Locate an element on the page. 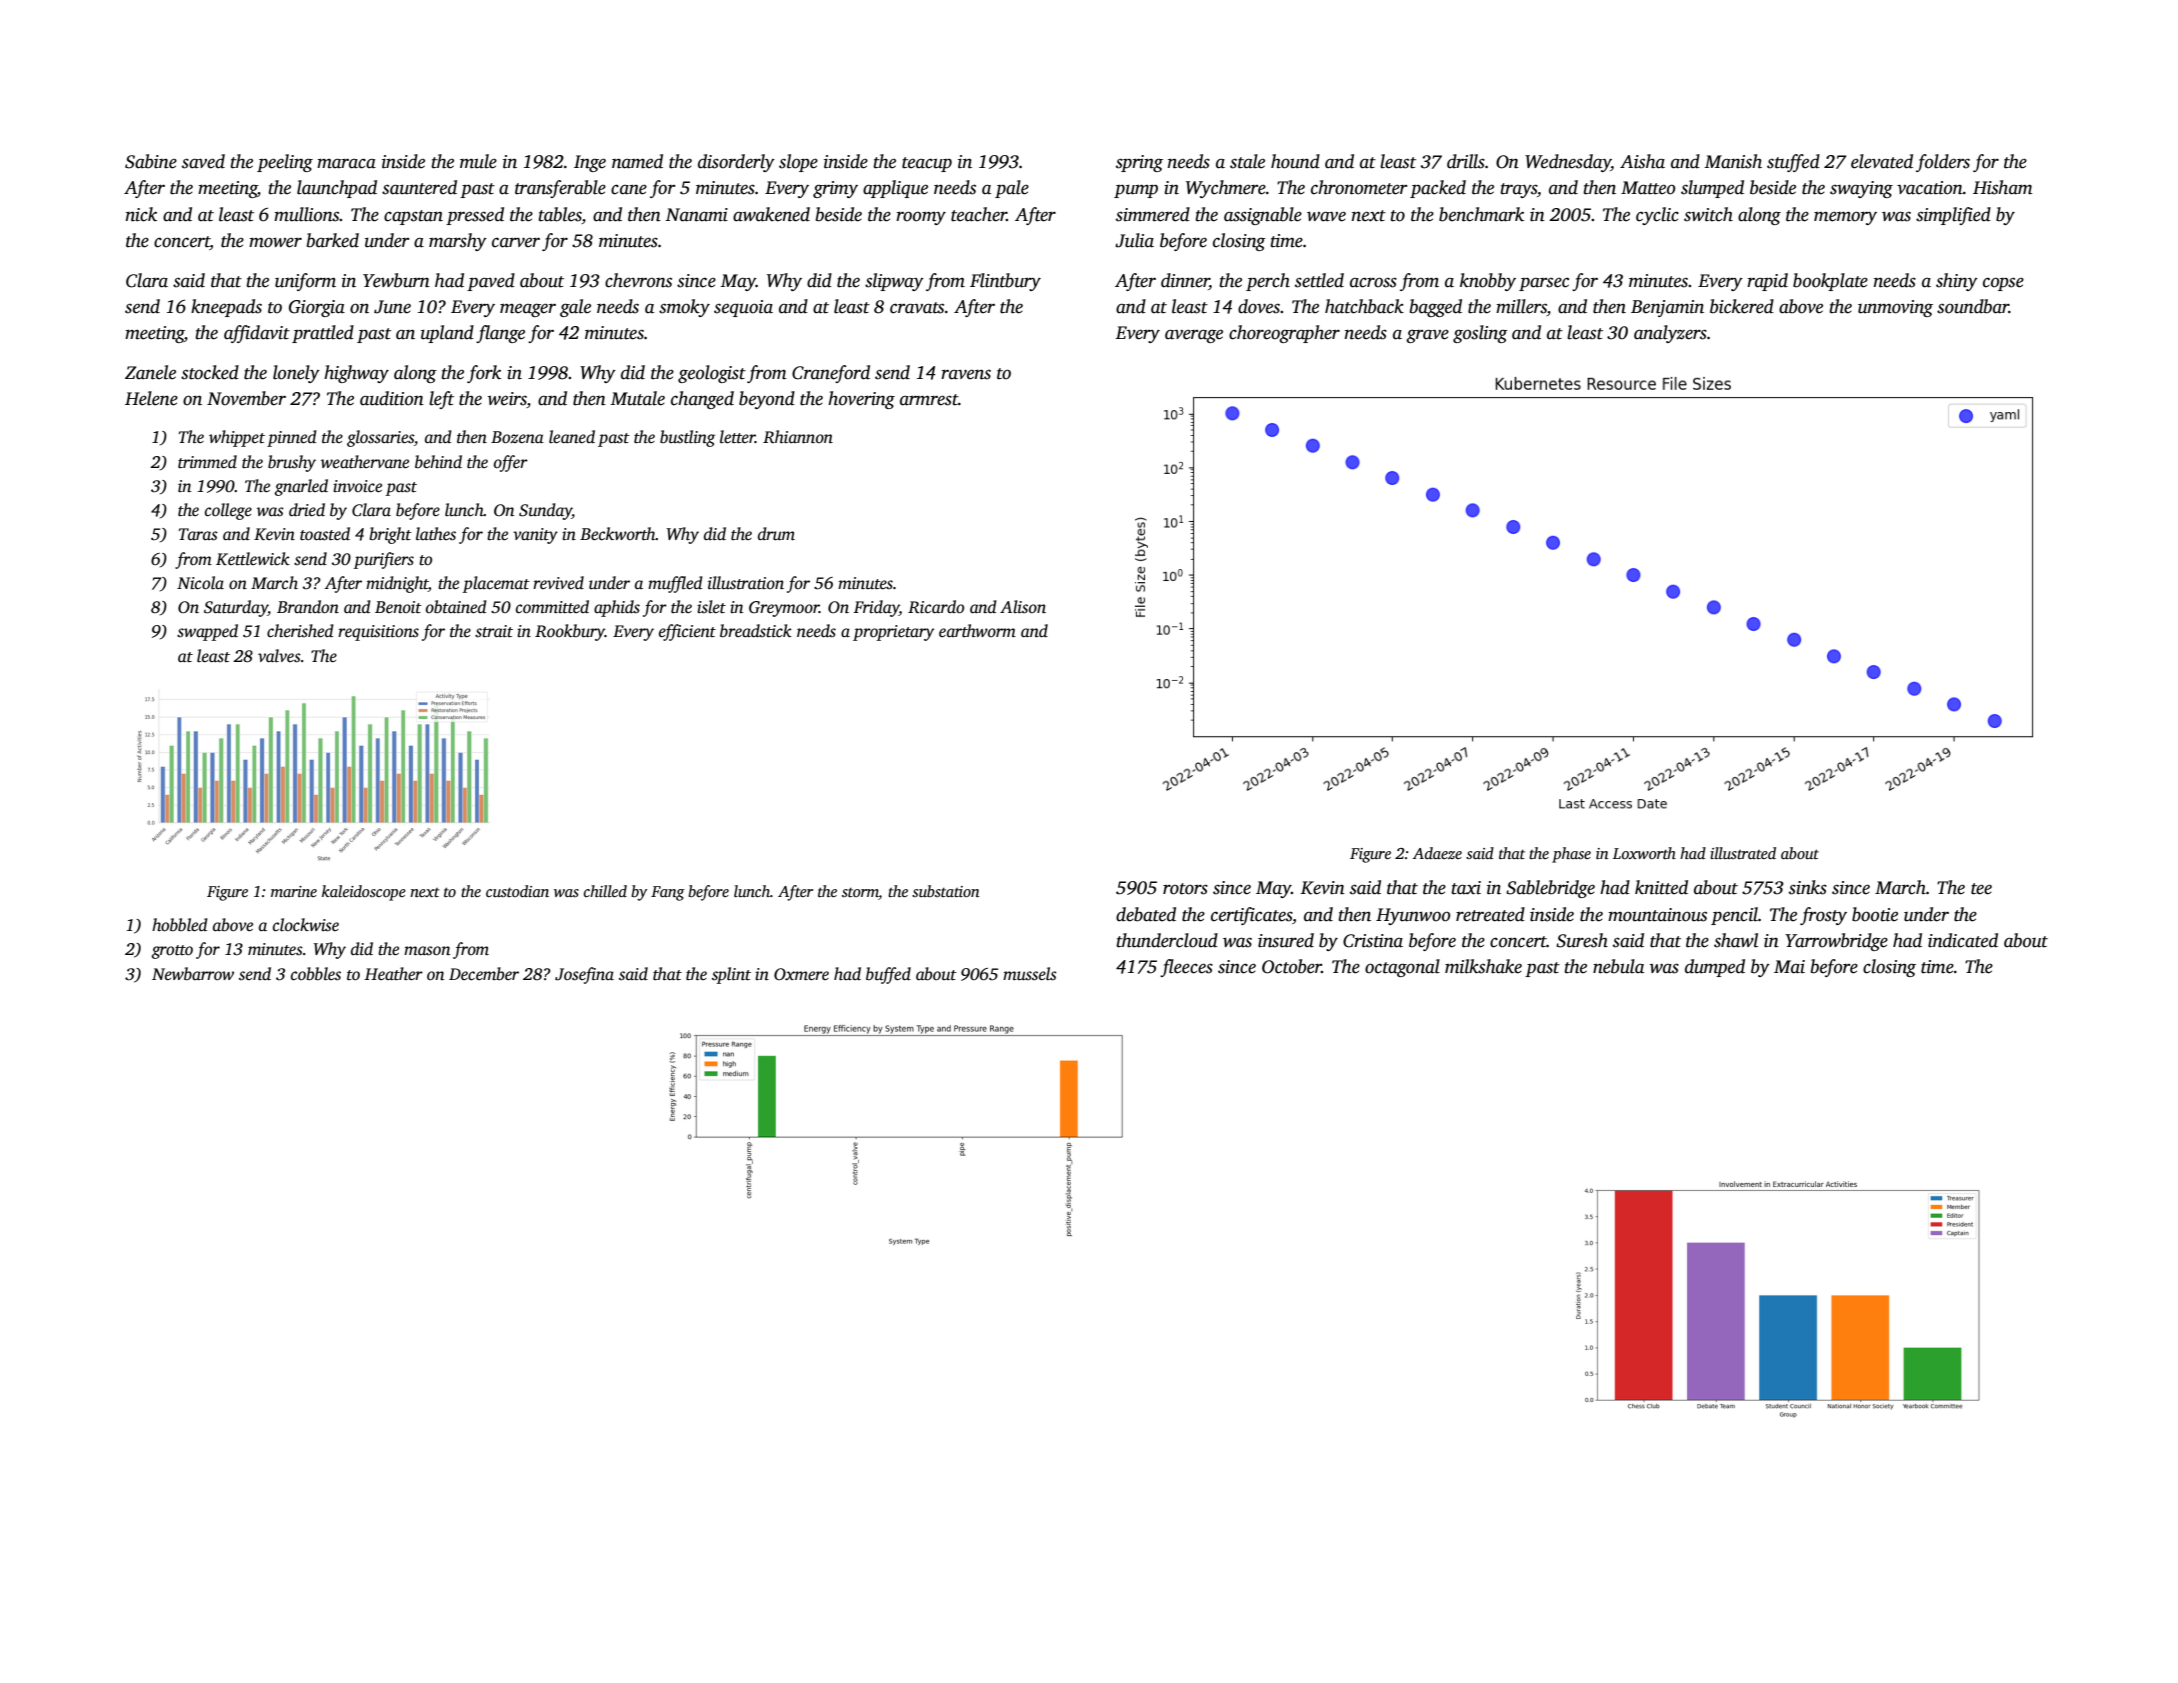 The width and height of the page is (2178, 1683). choreographer is located at coordinates (1284, 334).
